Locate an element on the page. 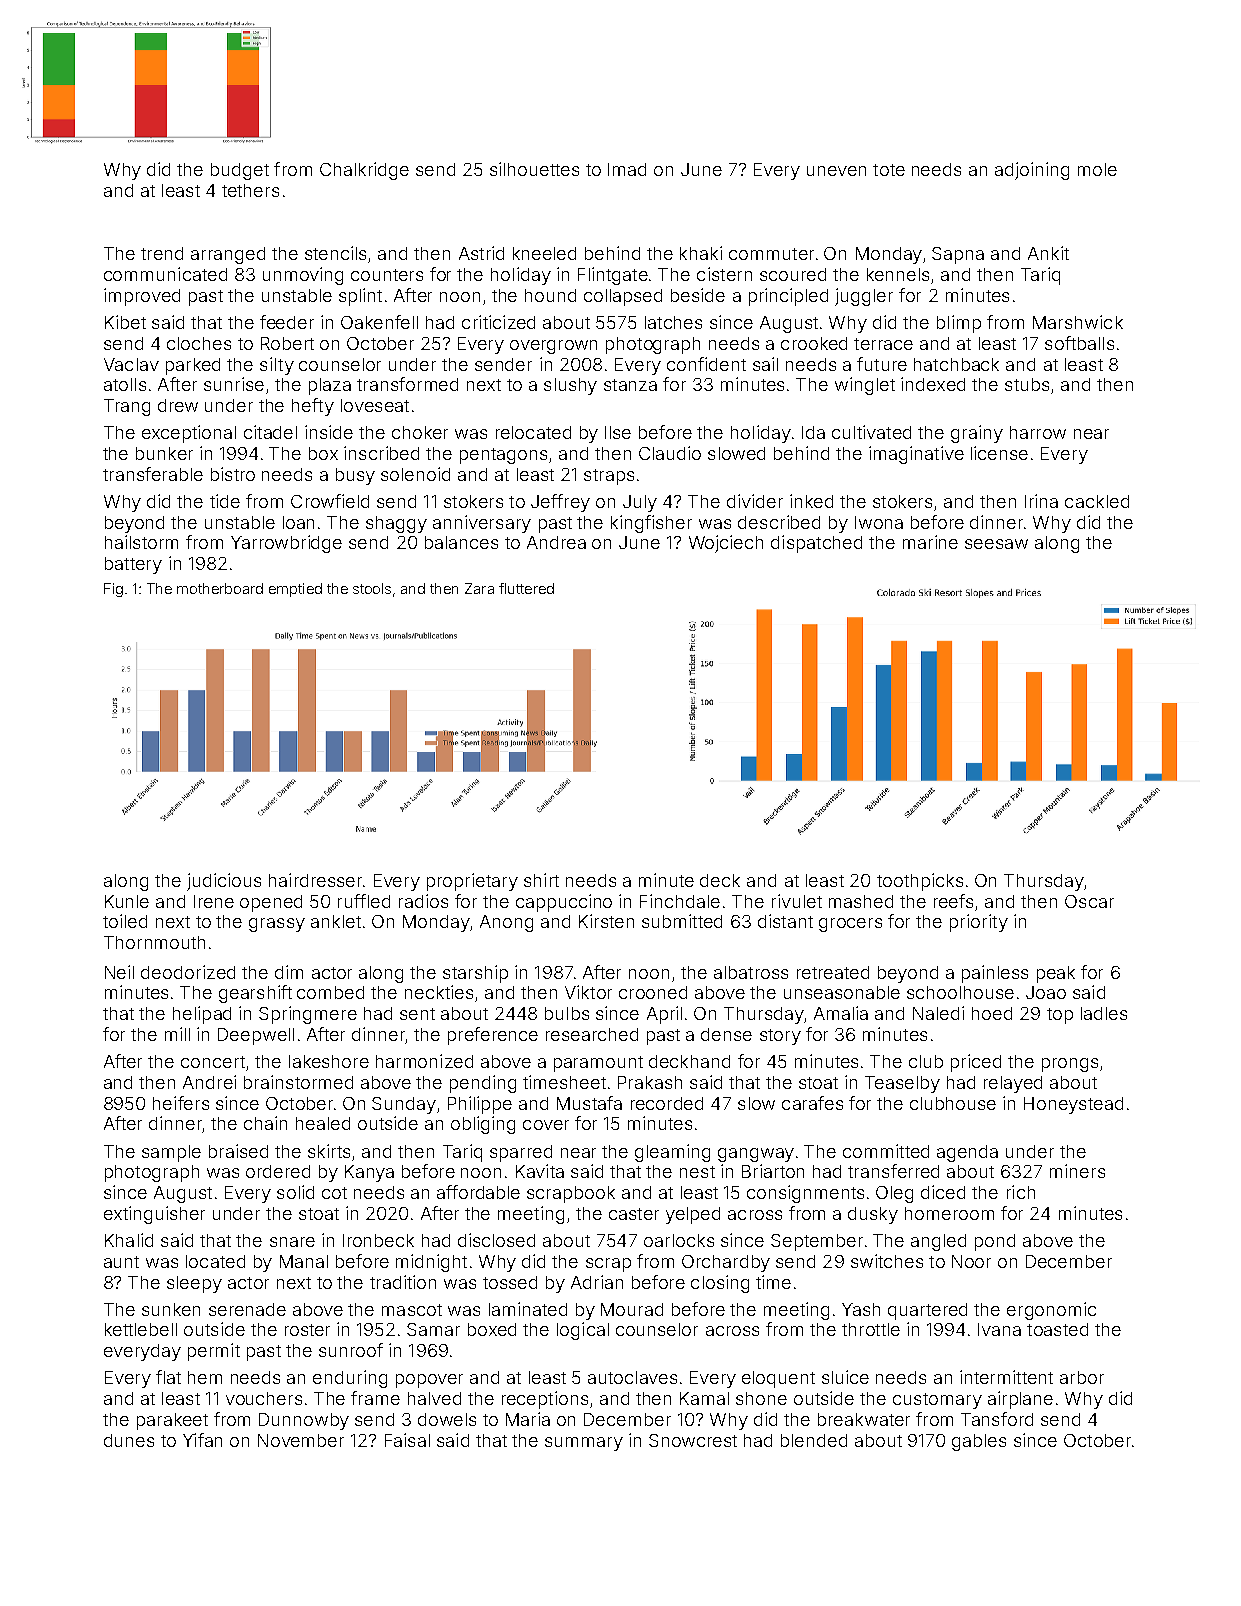  sunroof is located at coordinates (351, 1350).
